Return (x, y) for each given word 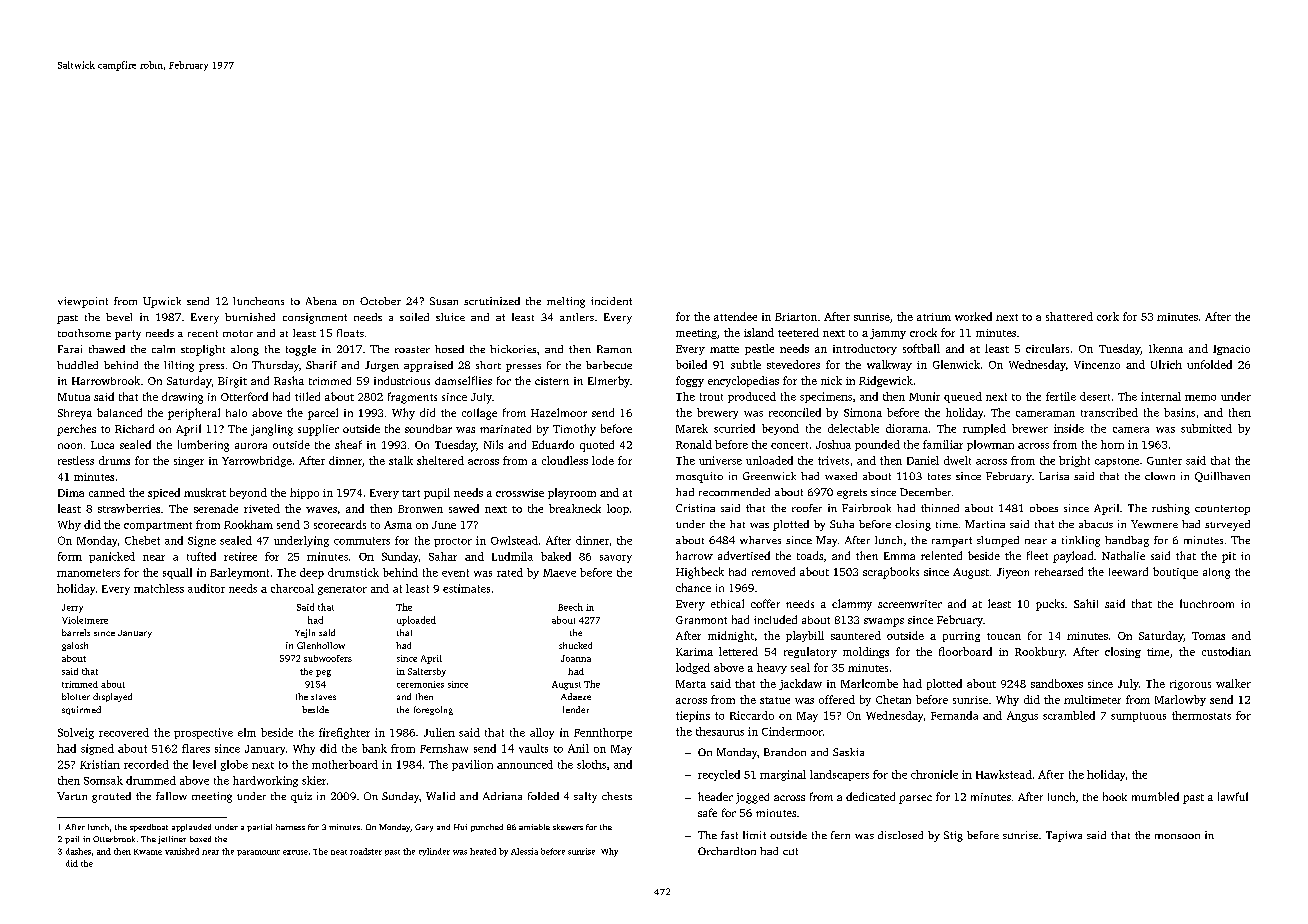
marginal (783, 775)
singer (189, 462)
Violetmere (85, 620)
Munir (924, 396)
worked (973, 316)
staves (323, 697)
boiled (691, 364)
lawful (1233, 796)
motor (238, 333)
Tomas (1208, 636)
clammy (852, 605)
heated (483, 851)
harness (290, 827)
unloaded (769, 460)
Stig (953, 836)
